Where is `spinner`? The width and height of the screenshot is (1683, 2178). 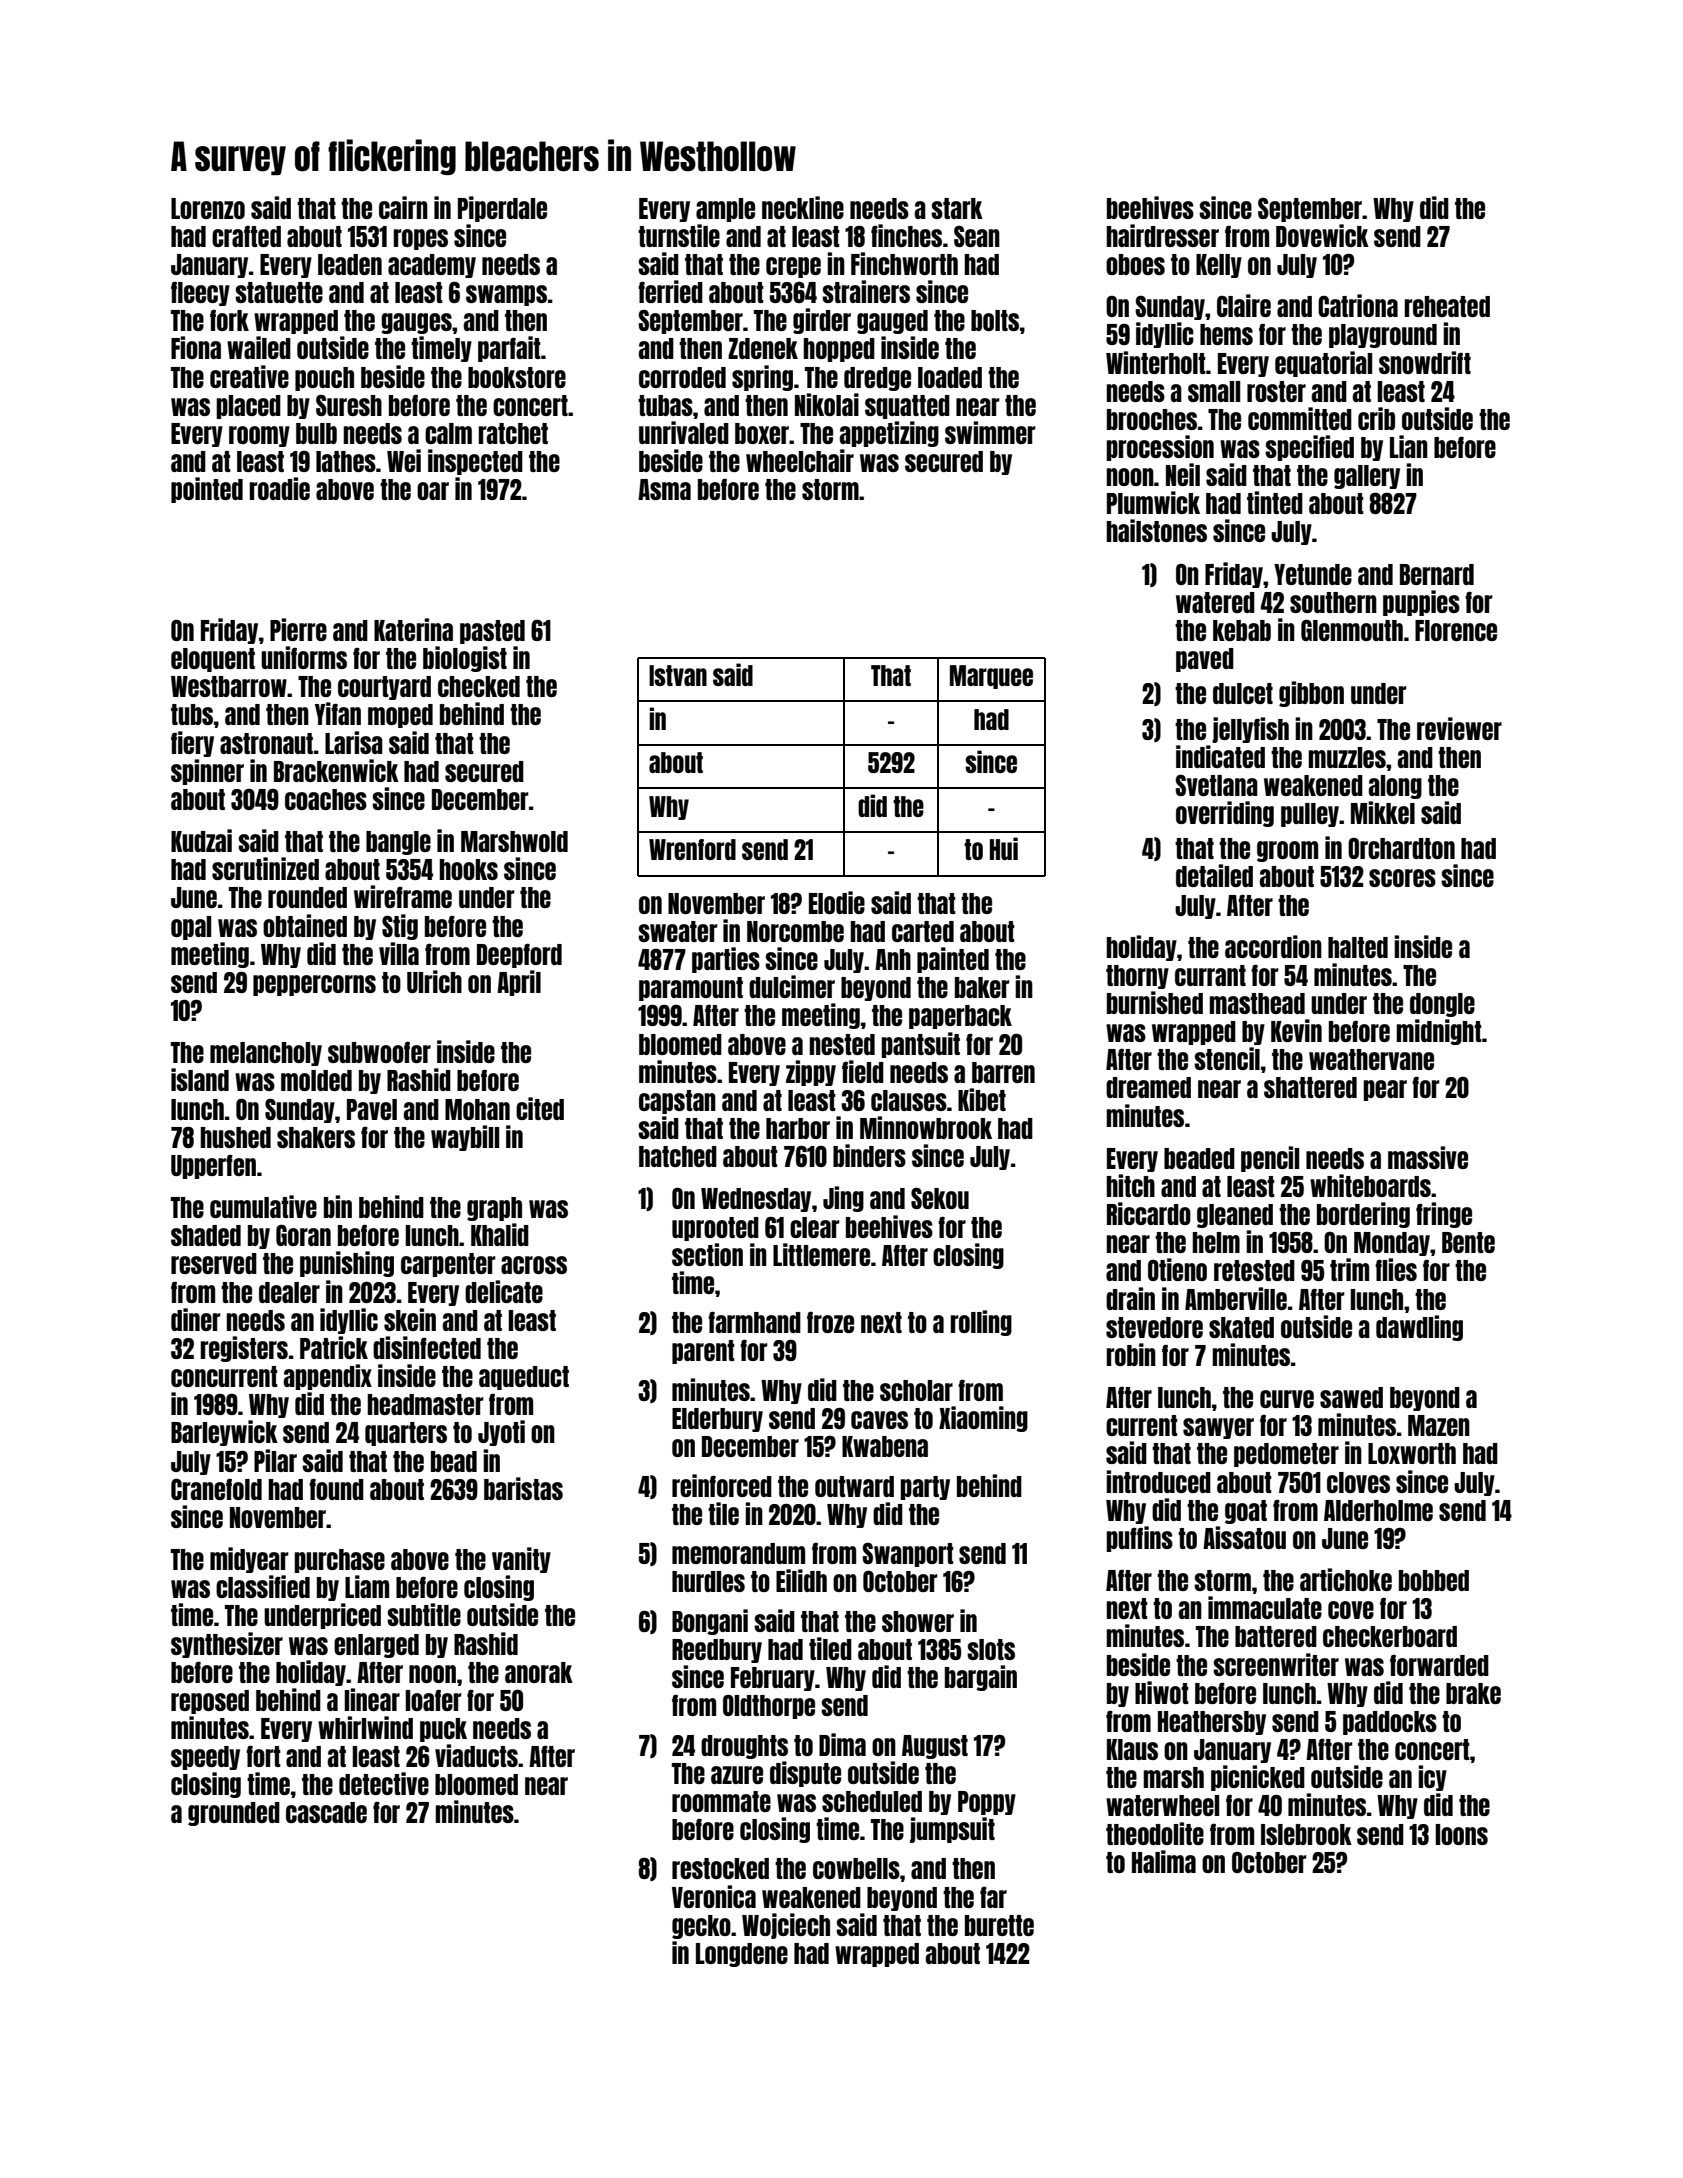
spinner is located at coordinates (207, 772).
